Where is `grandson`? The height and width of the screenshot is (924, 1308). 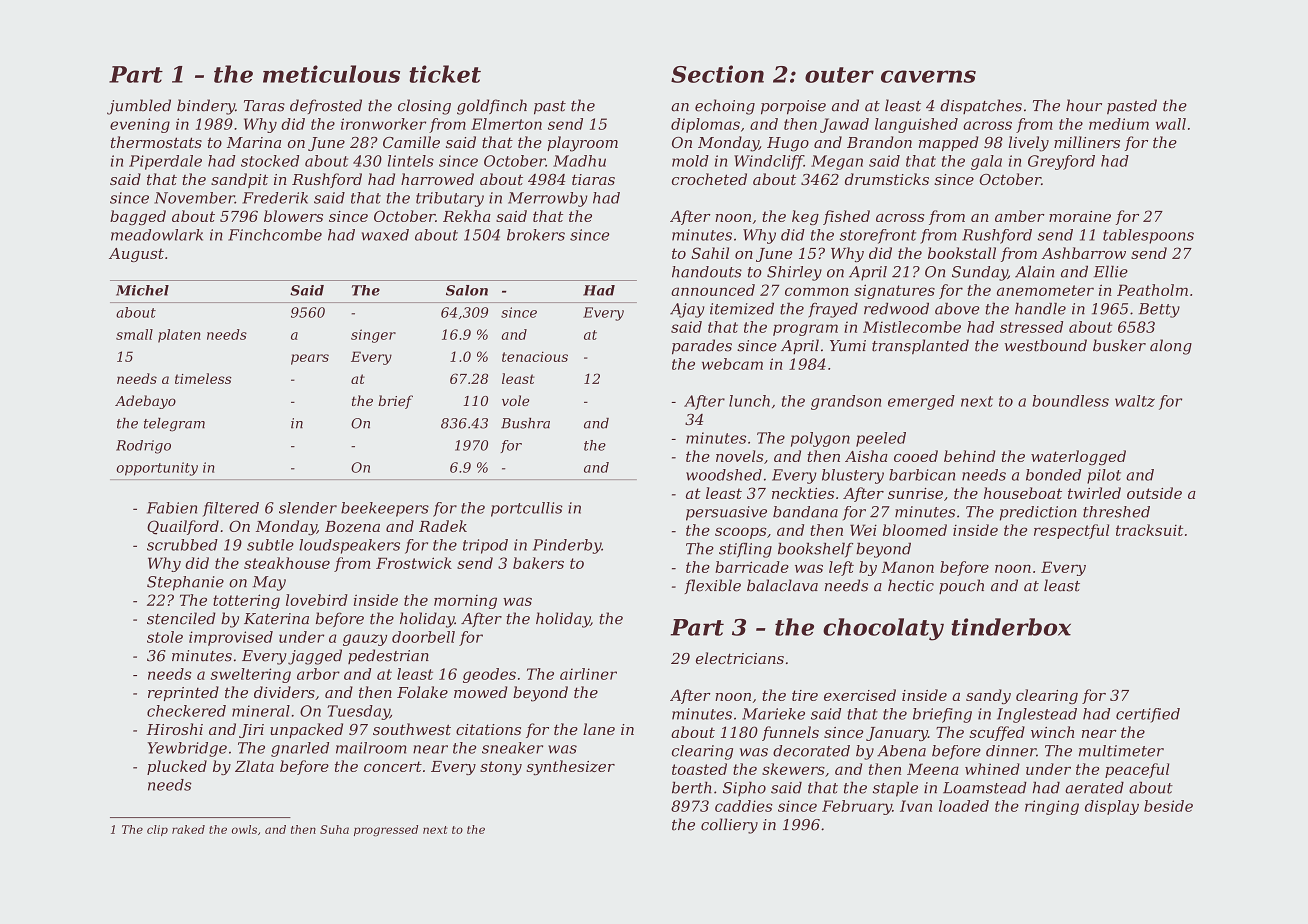
grandson is located at coordinates (846, 402).
